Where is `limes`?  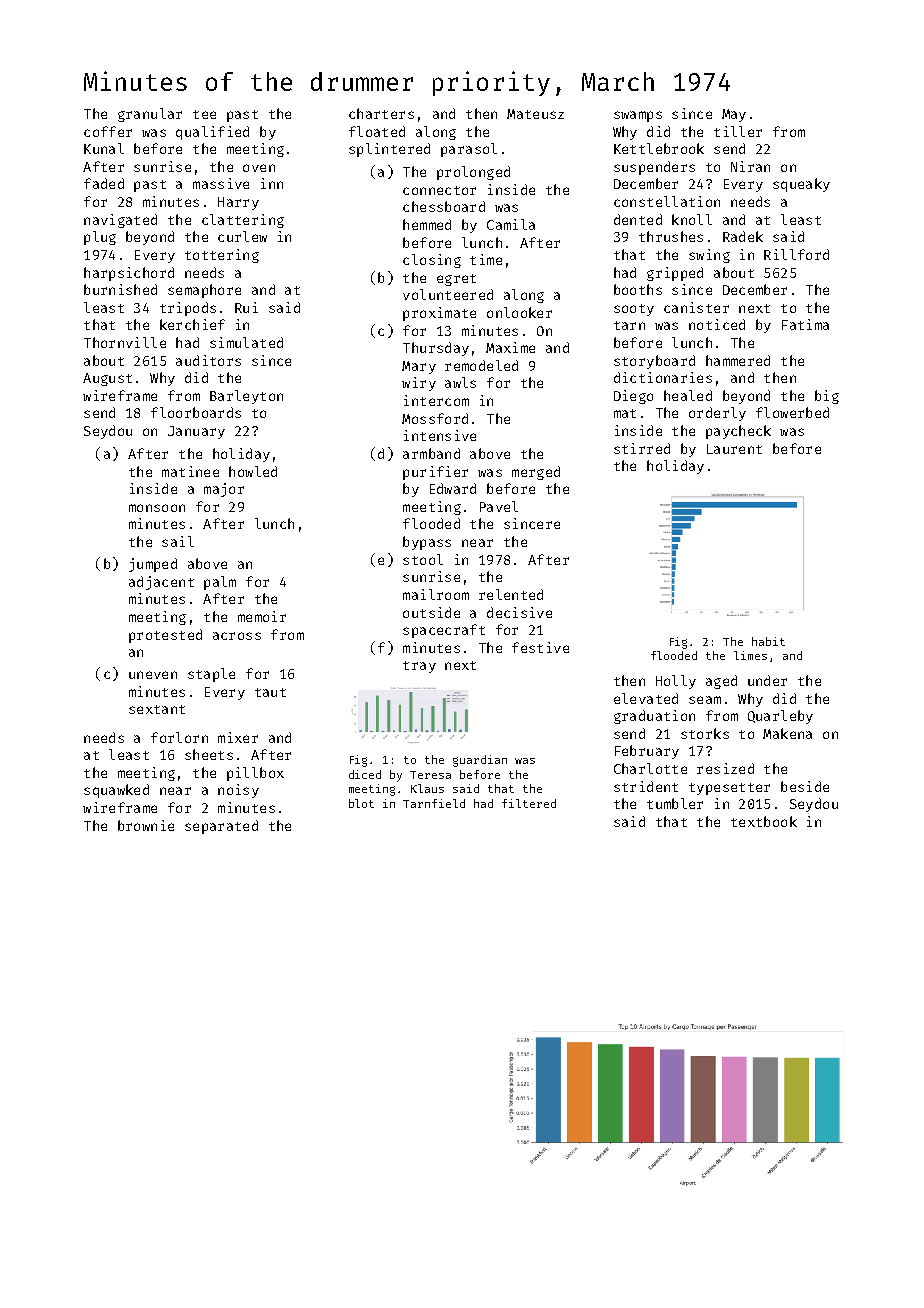
limes is located at coordinates (750, 655).
